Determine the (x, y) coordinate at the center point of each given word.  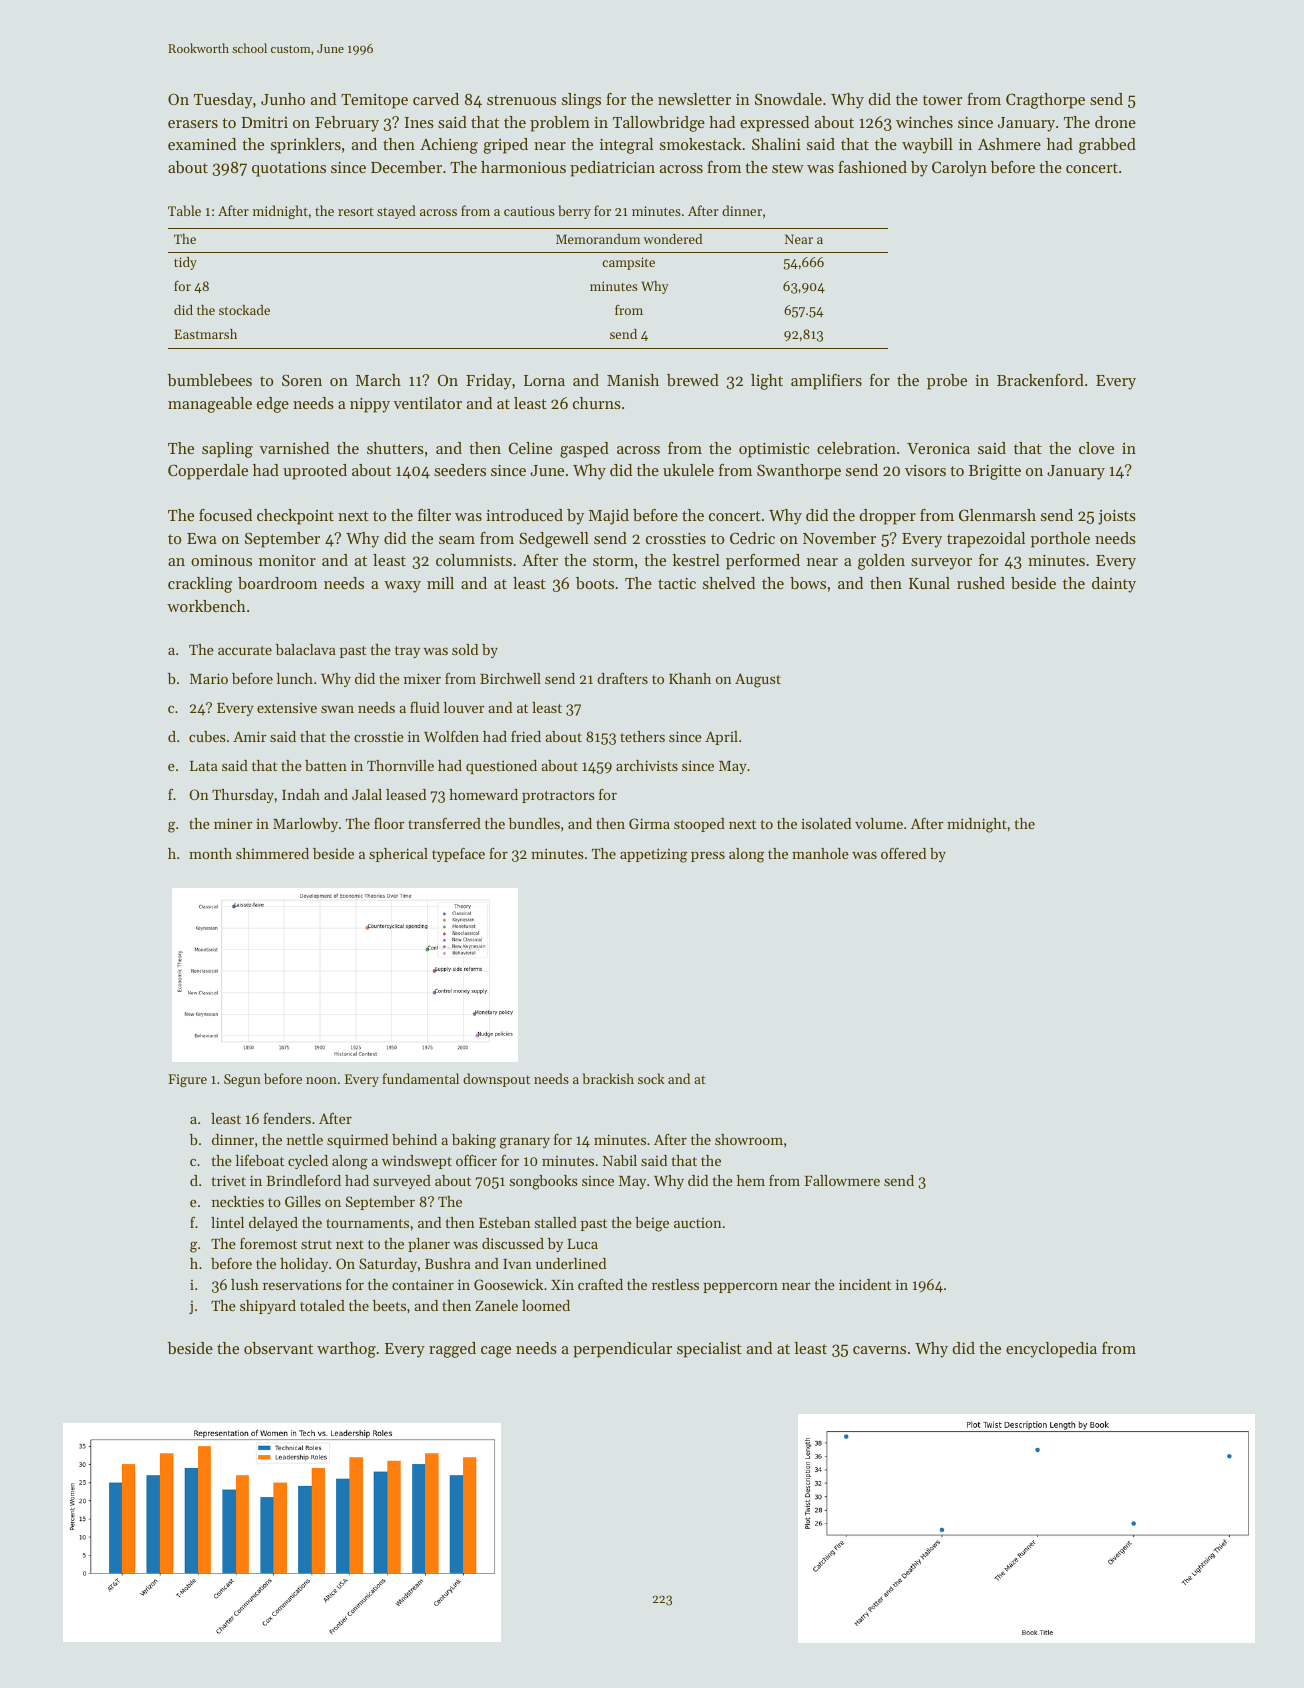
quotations (289, 169)
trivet (229, 1180)
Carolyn (959, 169)
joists (1117, 517)
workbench (206, 606)
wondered (672, 239)
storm (613, 561)
